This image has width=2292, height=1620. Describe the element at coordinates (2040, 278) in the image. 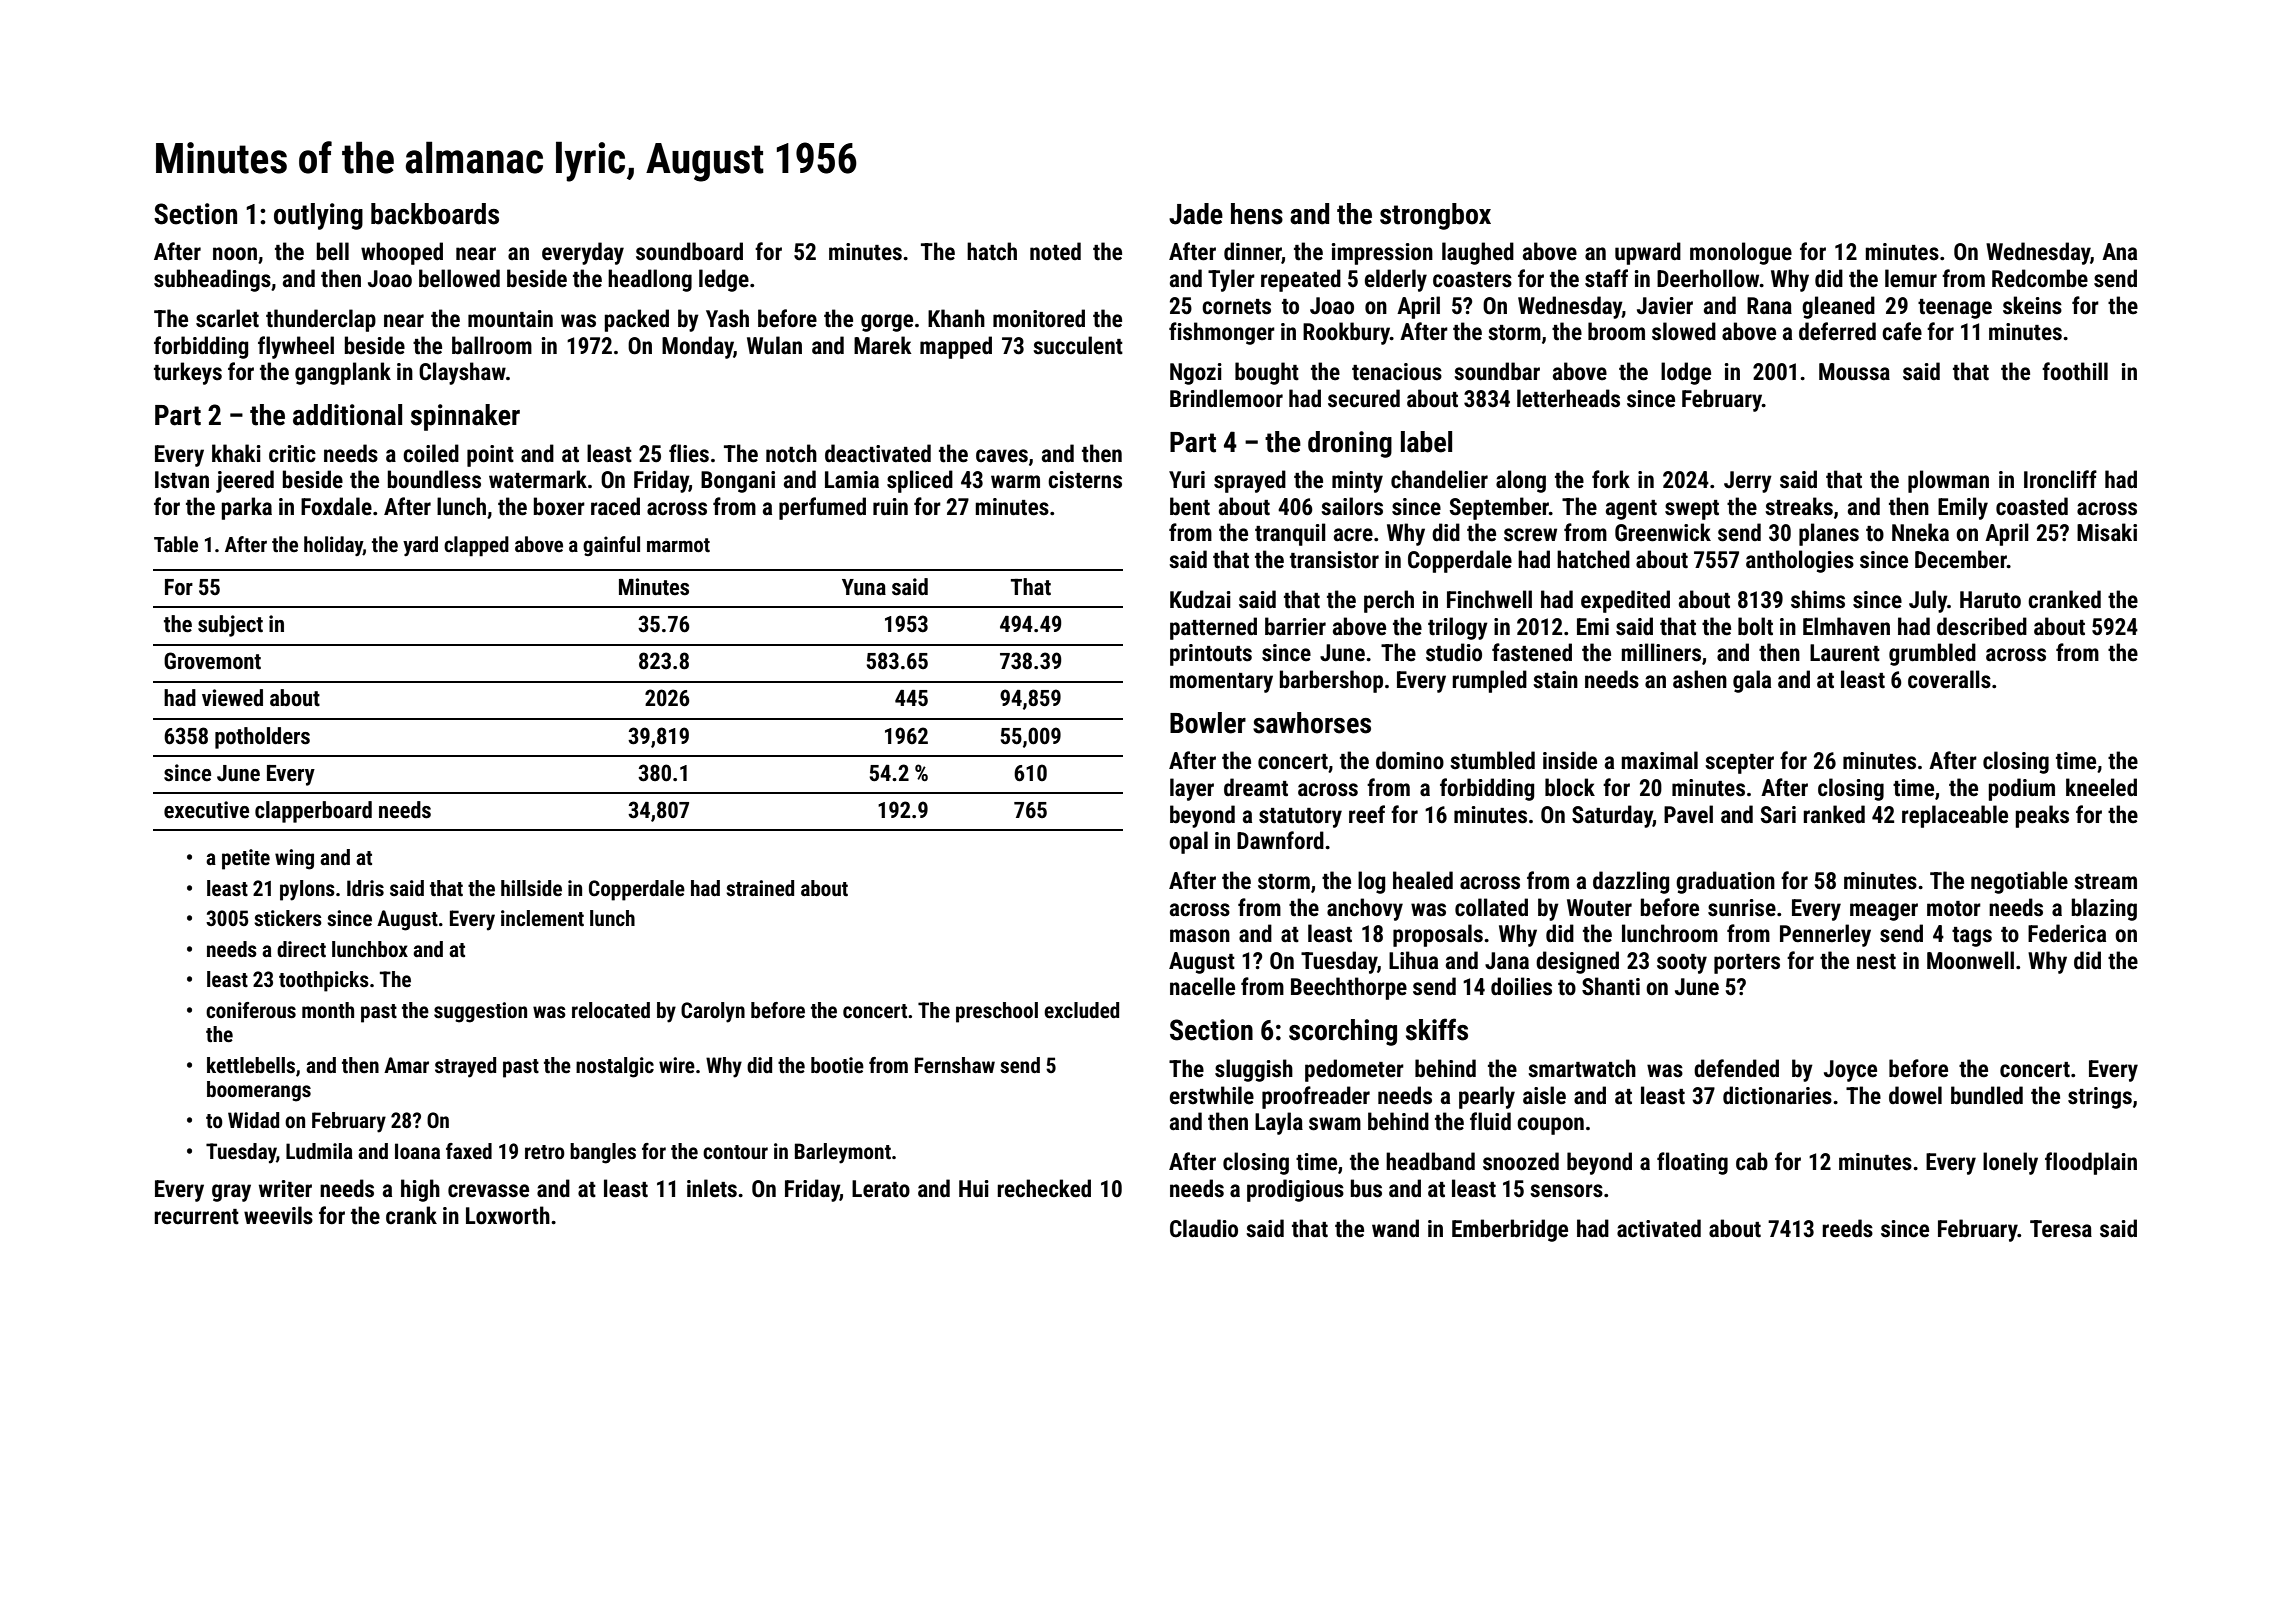

I see `Redcombe` at that location.
